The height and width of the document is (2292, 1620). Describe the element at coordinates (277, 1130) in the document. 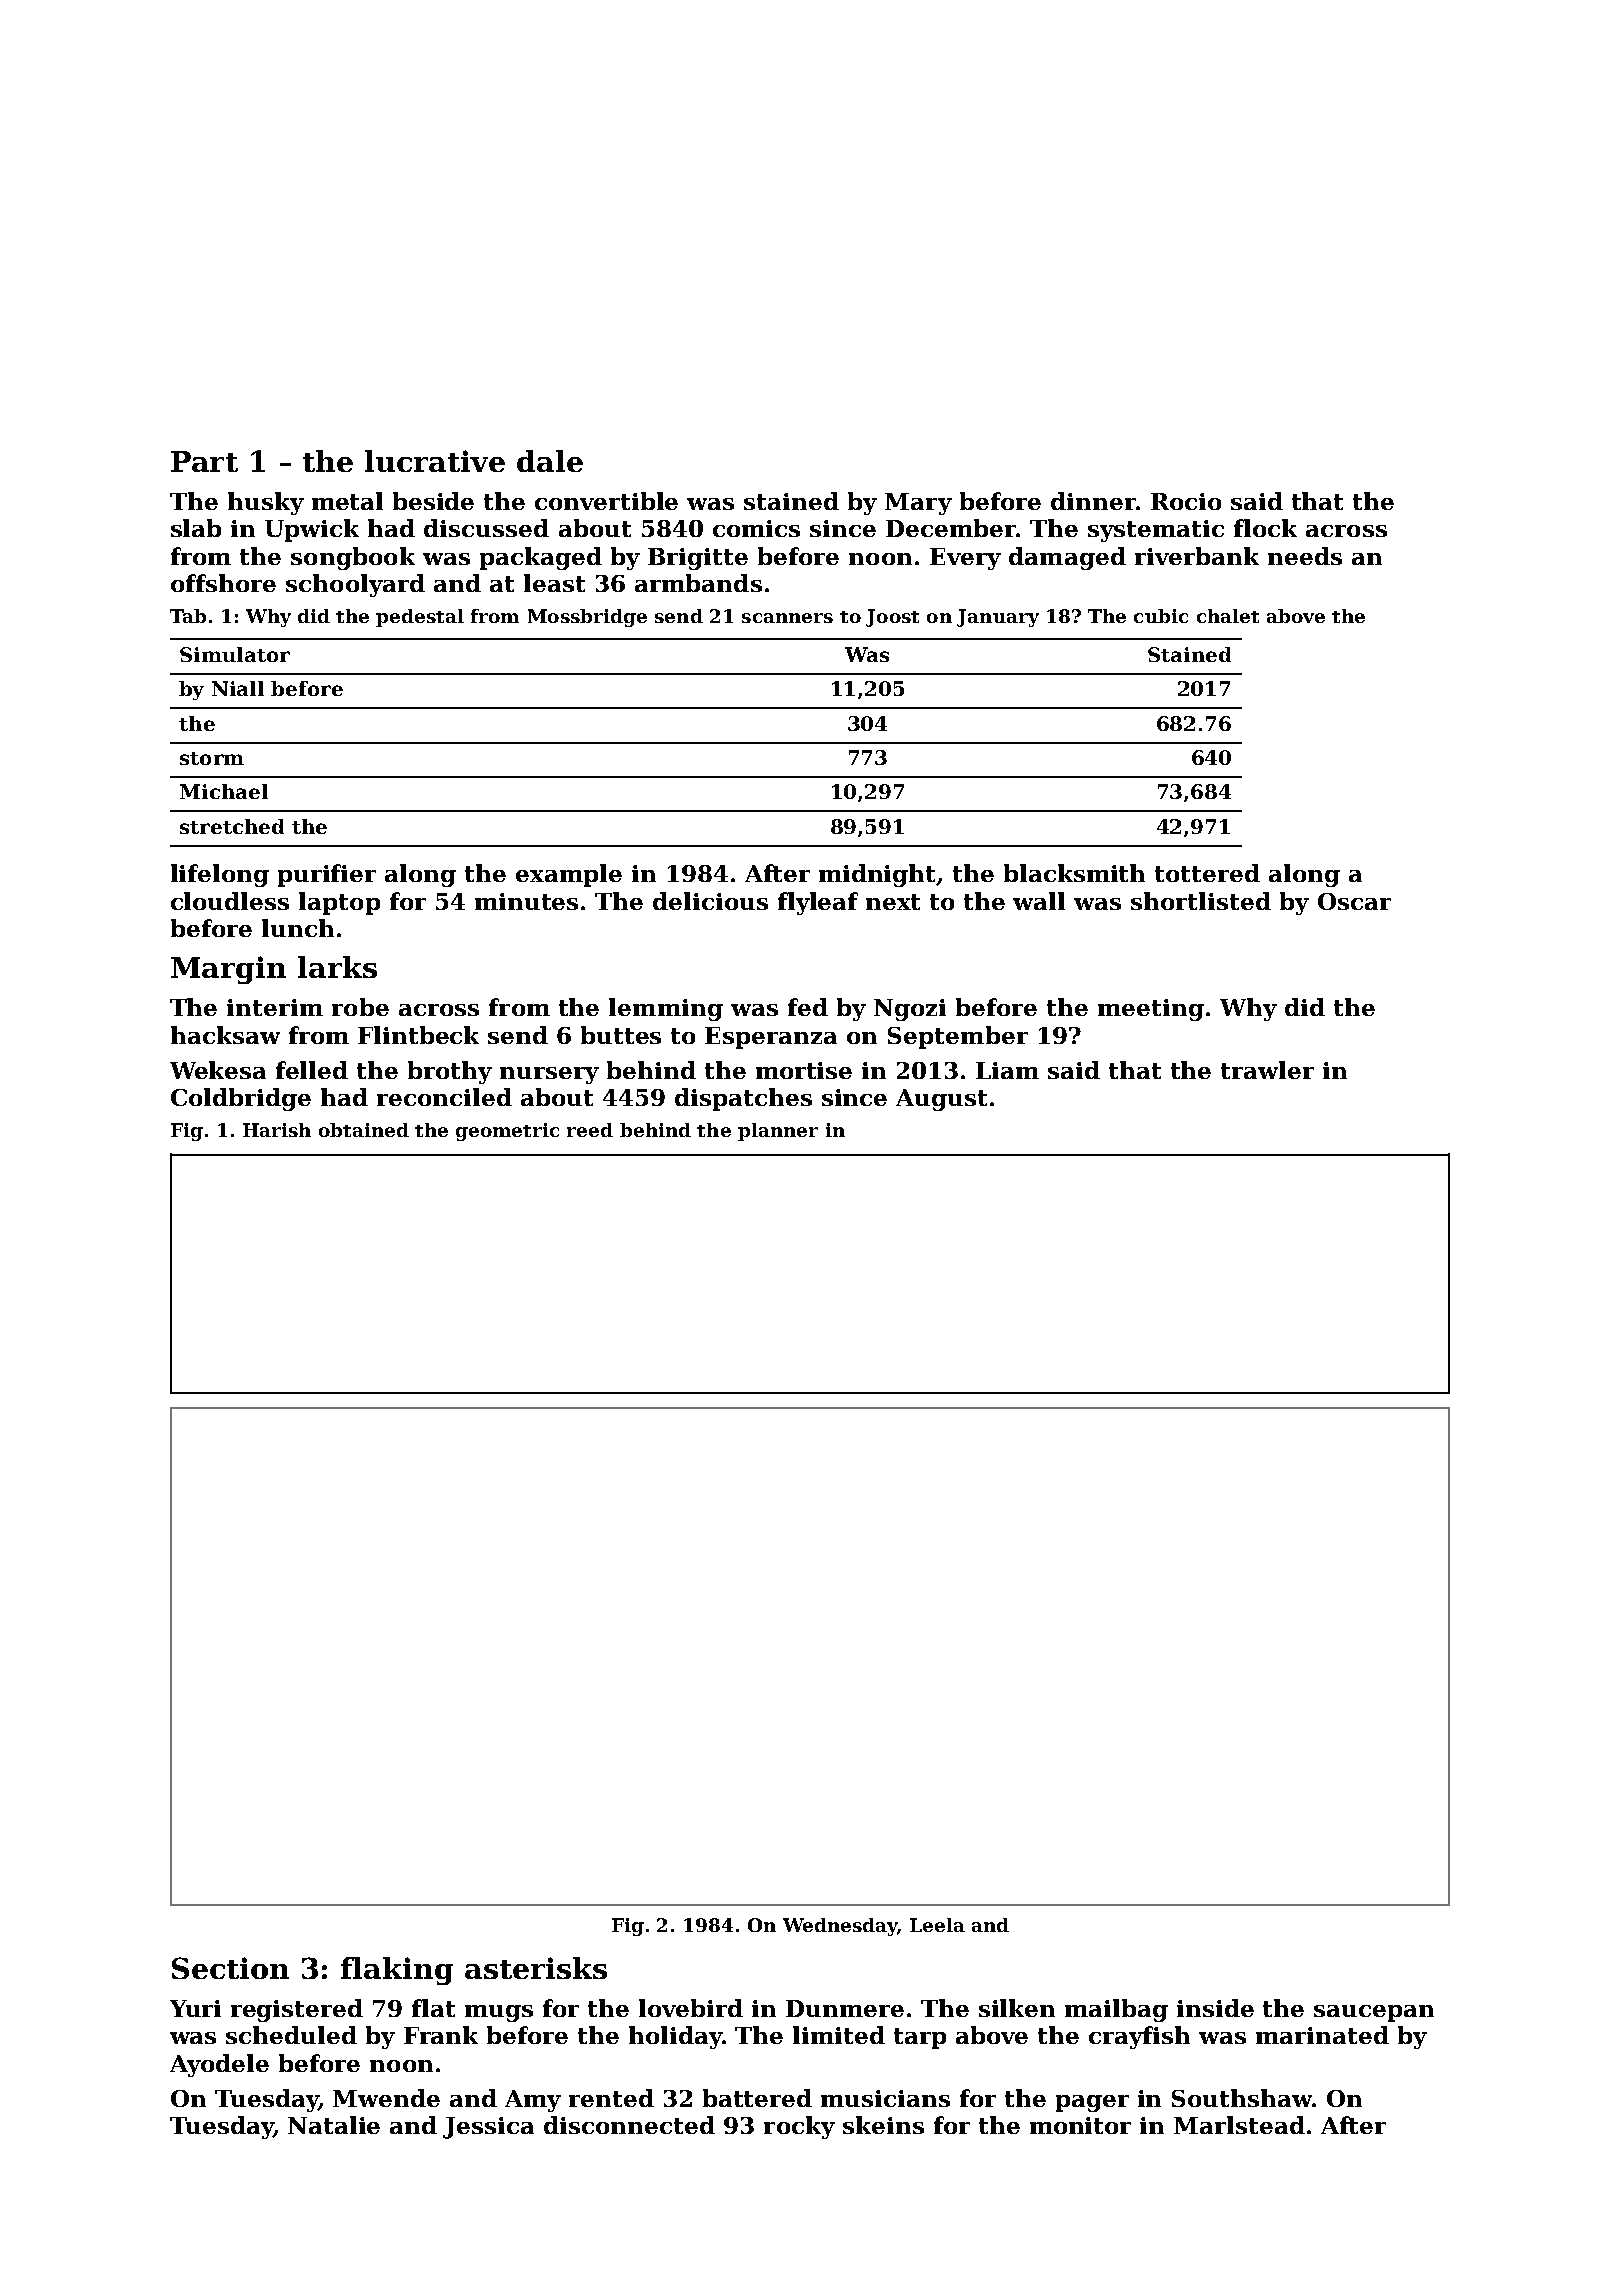

I see `Harish` at that location.
